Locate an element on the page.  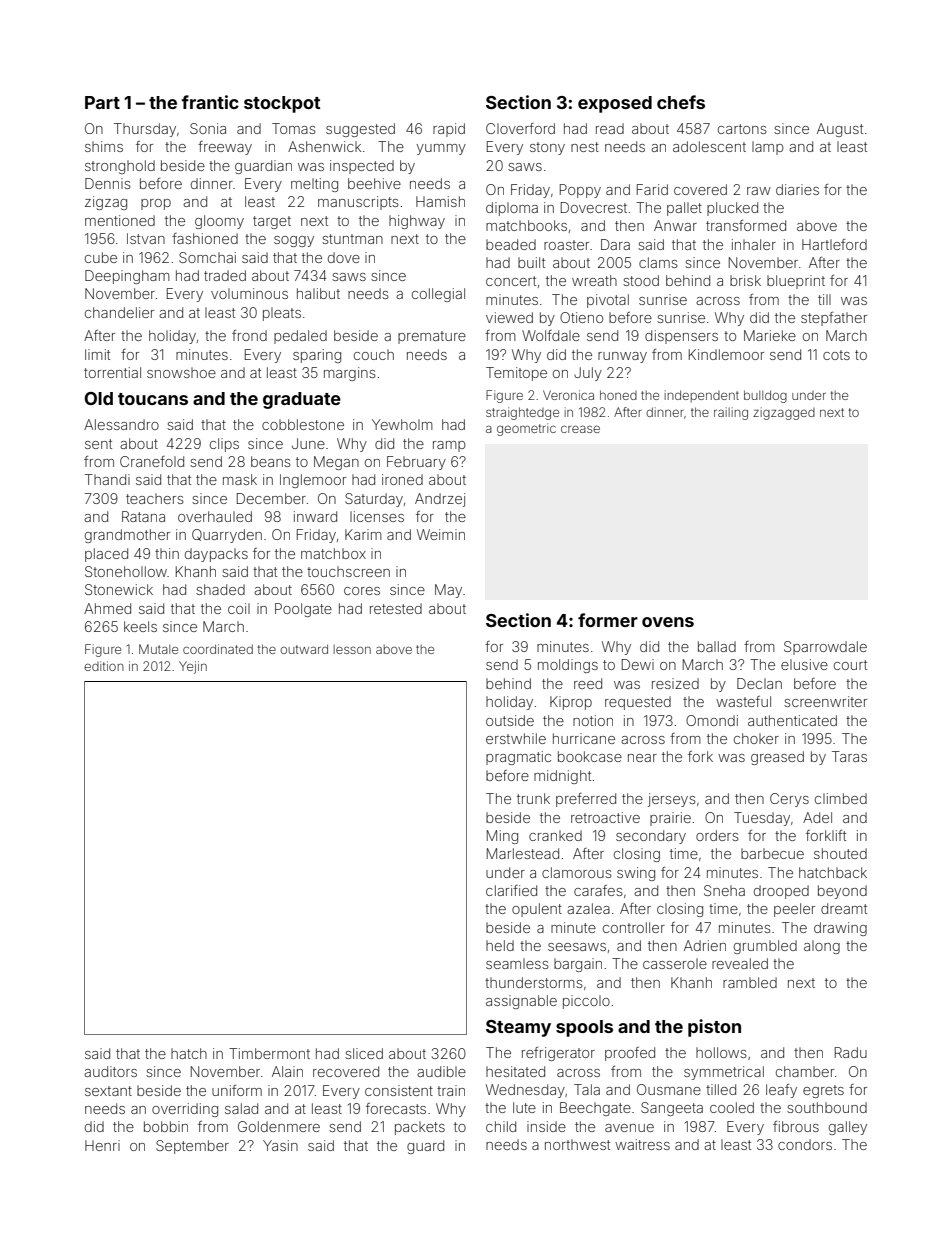
Ming is located at coordinates (502, 837).
